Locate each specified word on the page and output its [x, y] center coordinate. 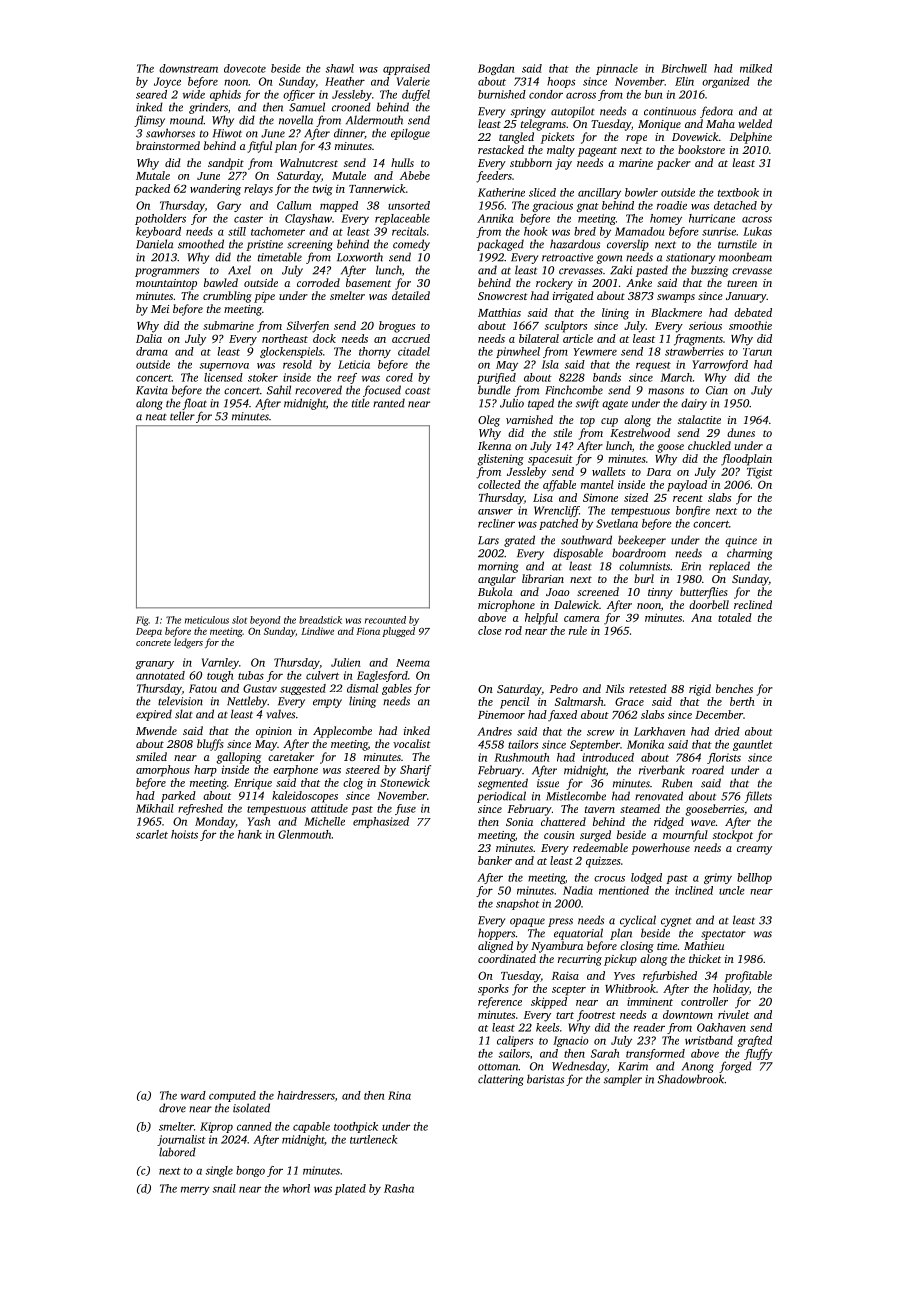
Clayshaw [308, 219]
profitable [748, 977]
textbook [738, 192]
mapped [339, 206]
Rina [399, 1095]
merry [195, 1190]
